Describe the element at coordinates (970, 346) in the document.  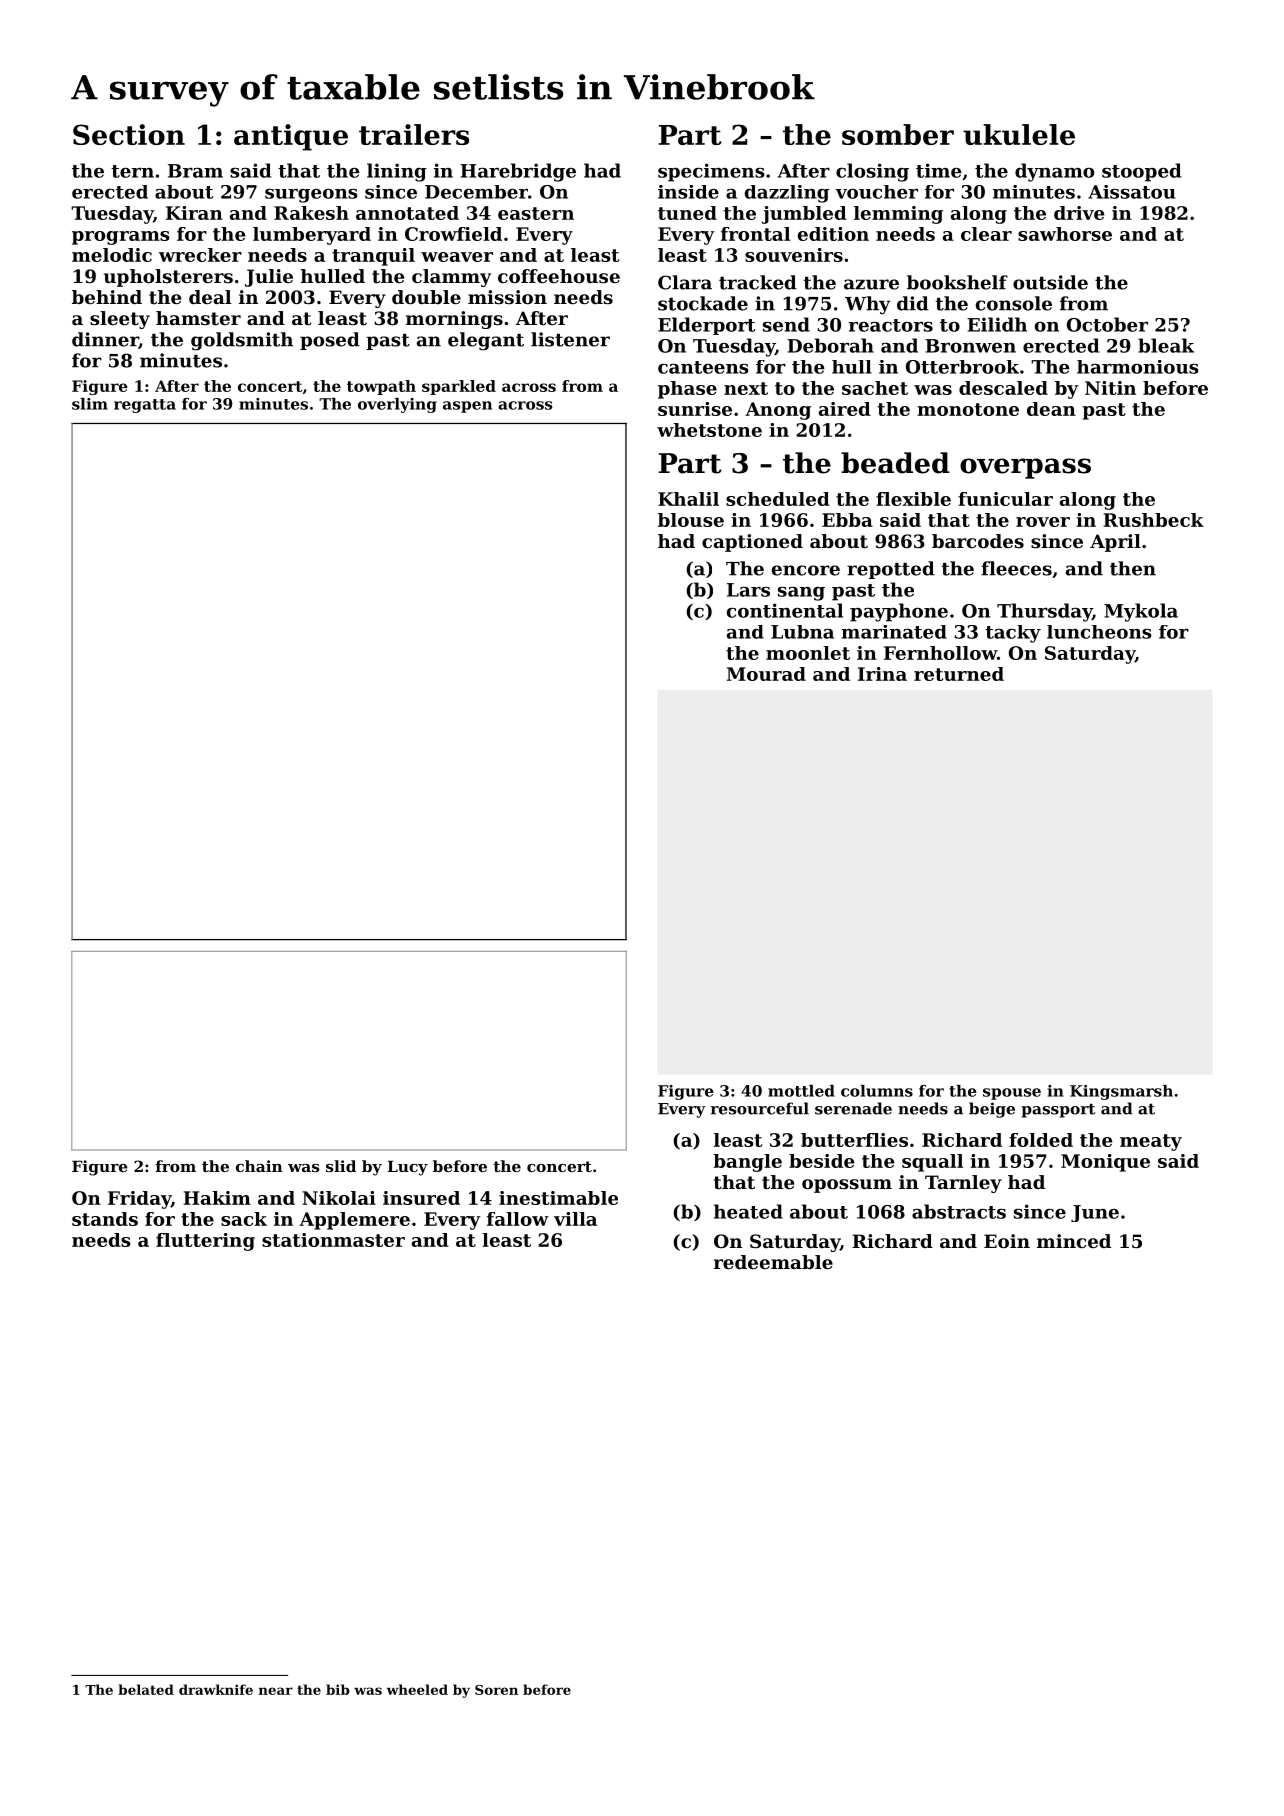
I see `Bronwen` at that location.
